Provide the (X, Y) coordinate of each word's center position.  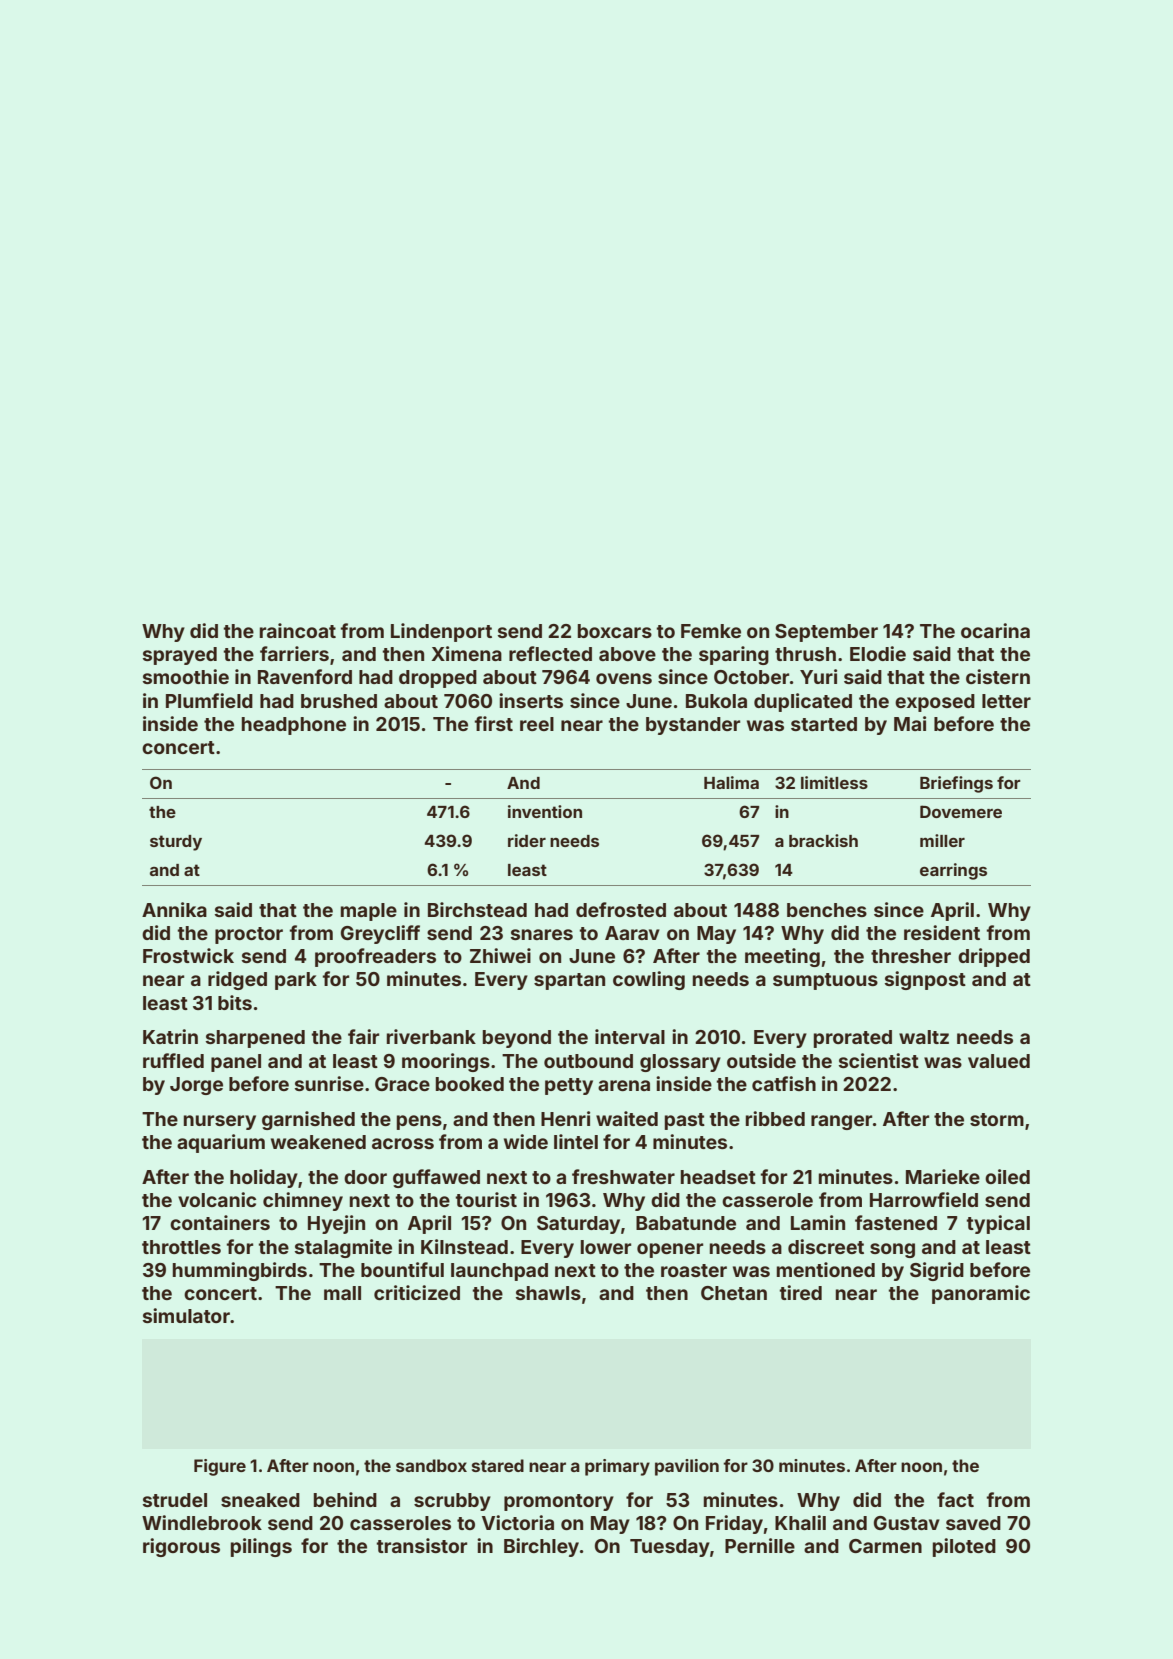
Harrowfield (924, 1199)
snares (542, 934)
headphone (294, 726)
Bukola (716, 701)
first (493, 723)
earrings (953, 871)
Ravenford (305, 676)
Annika (174, 909)
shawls (548, 1293)
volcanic (217, 1199)
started (824, 724)
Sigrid (937, 1271)
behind (345, 1499)
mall (342, 1293)
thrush (805, 654)
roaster (694, 1270)
